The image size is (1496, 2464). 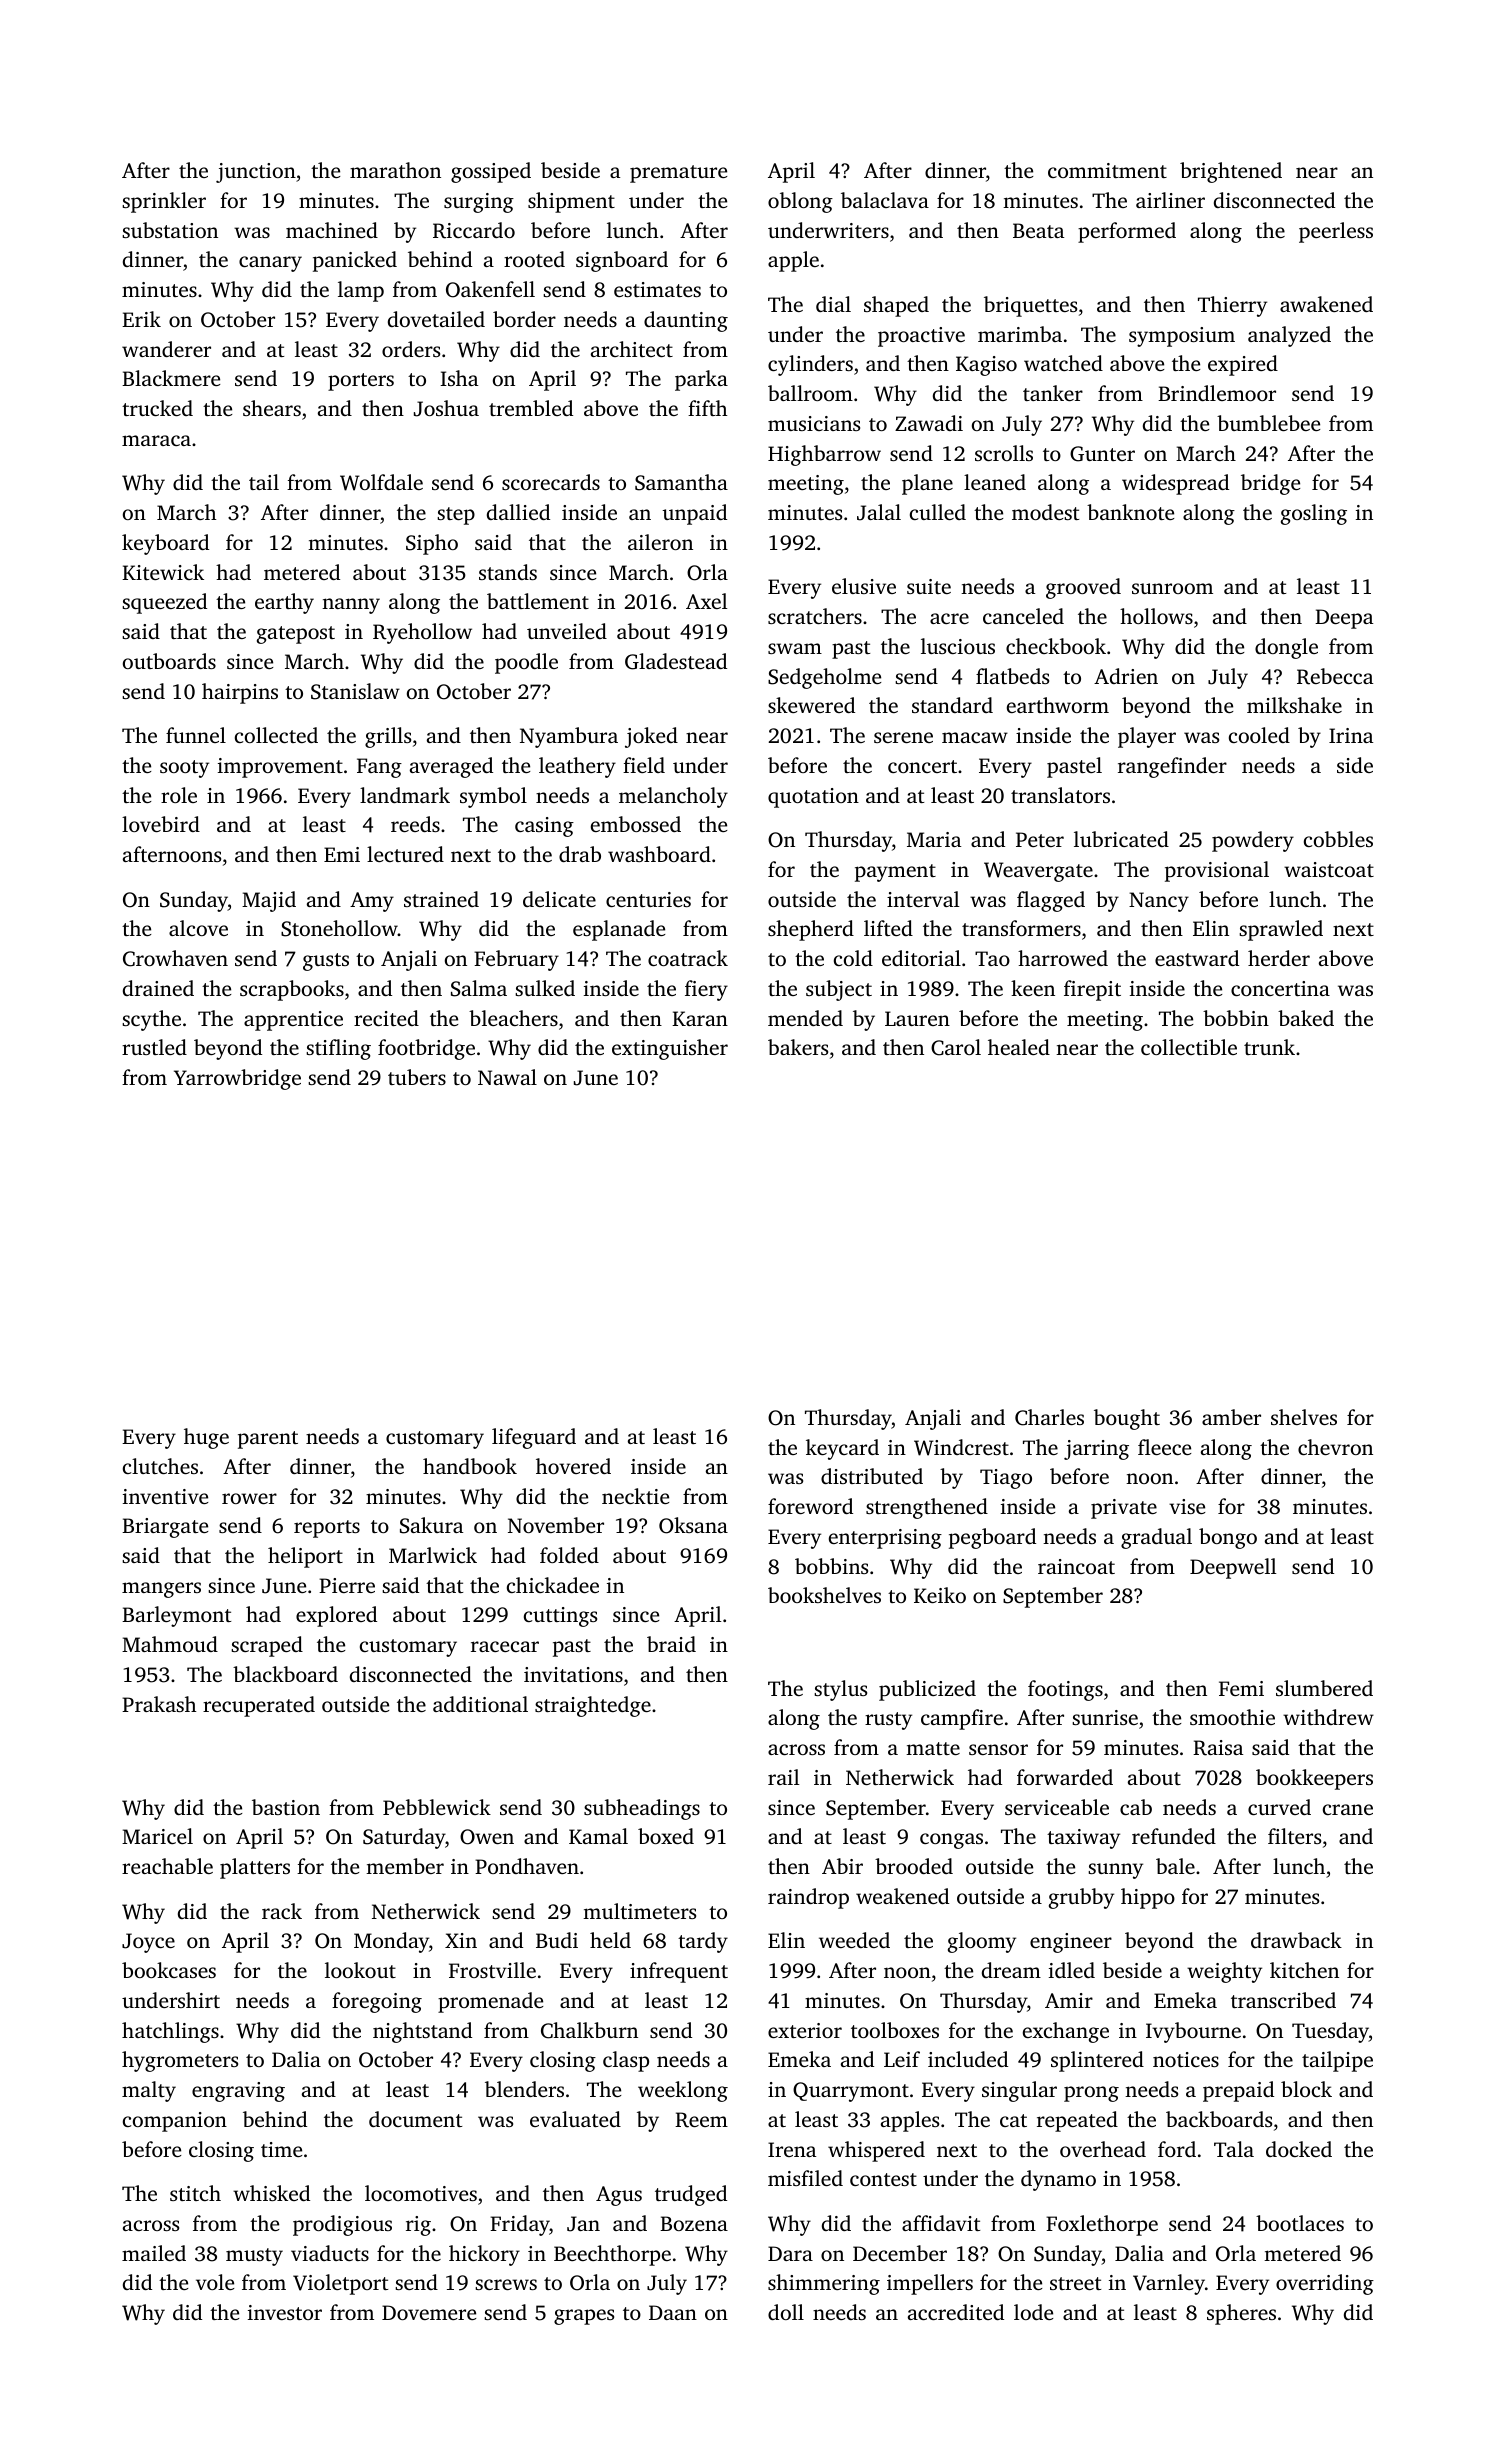 What do you see at coordinates (786, 2312) in the screenshot?
I see `doll` at bounding box center [786, 2312].
